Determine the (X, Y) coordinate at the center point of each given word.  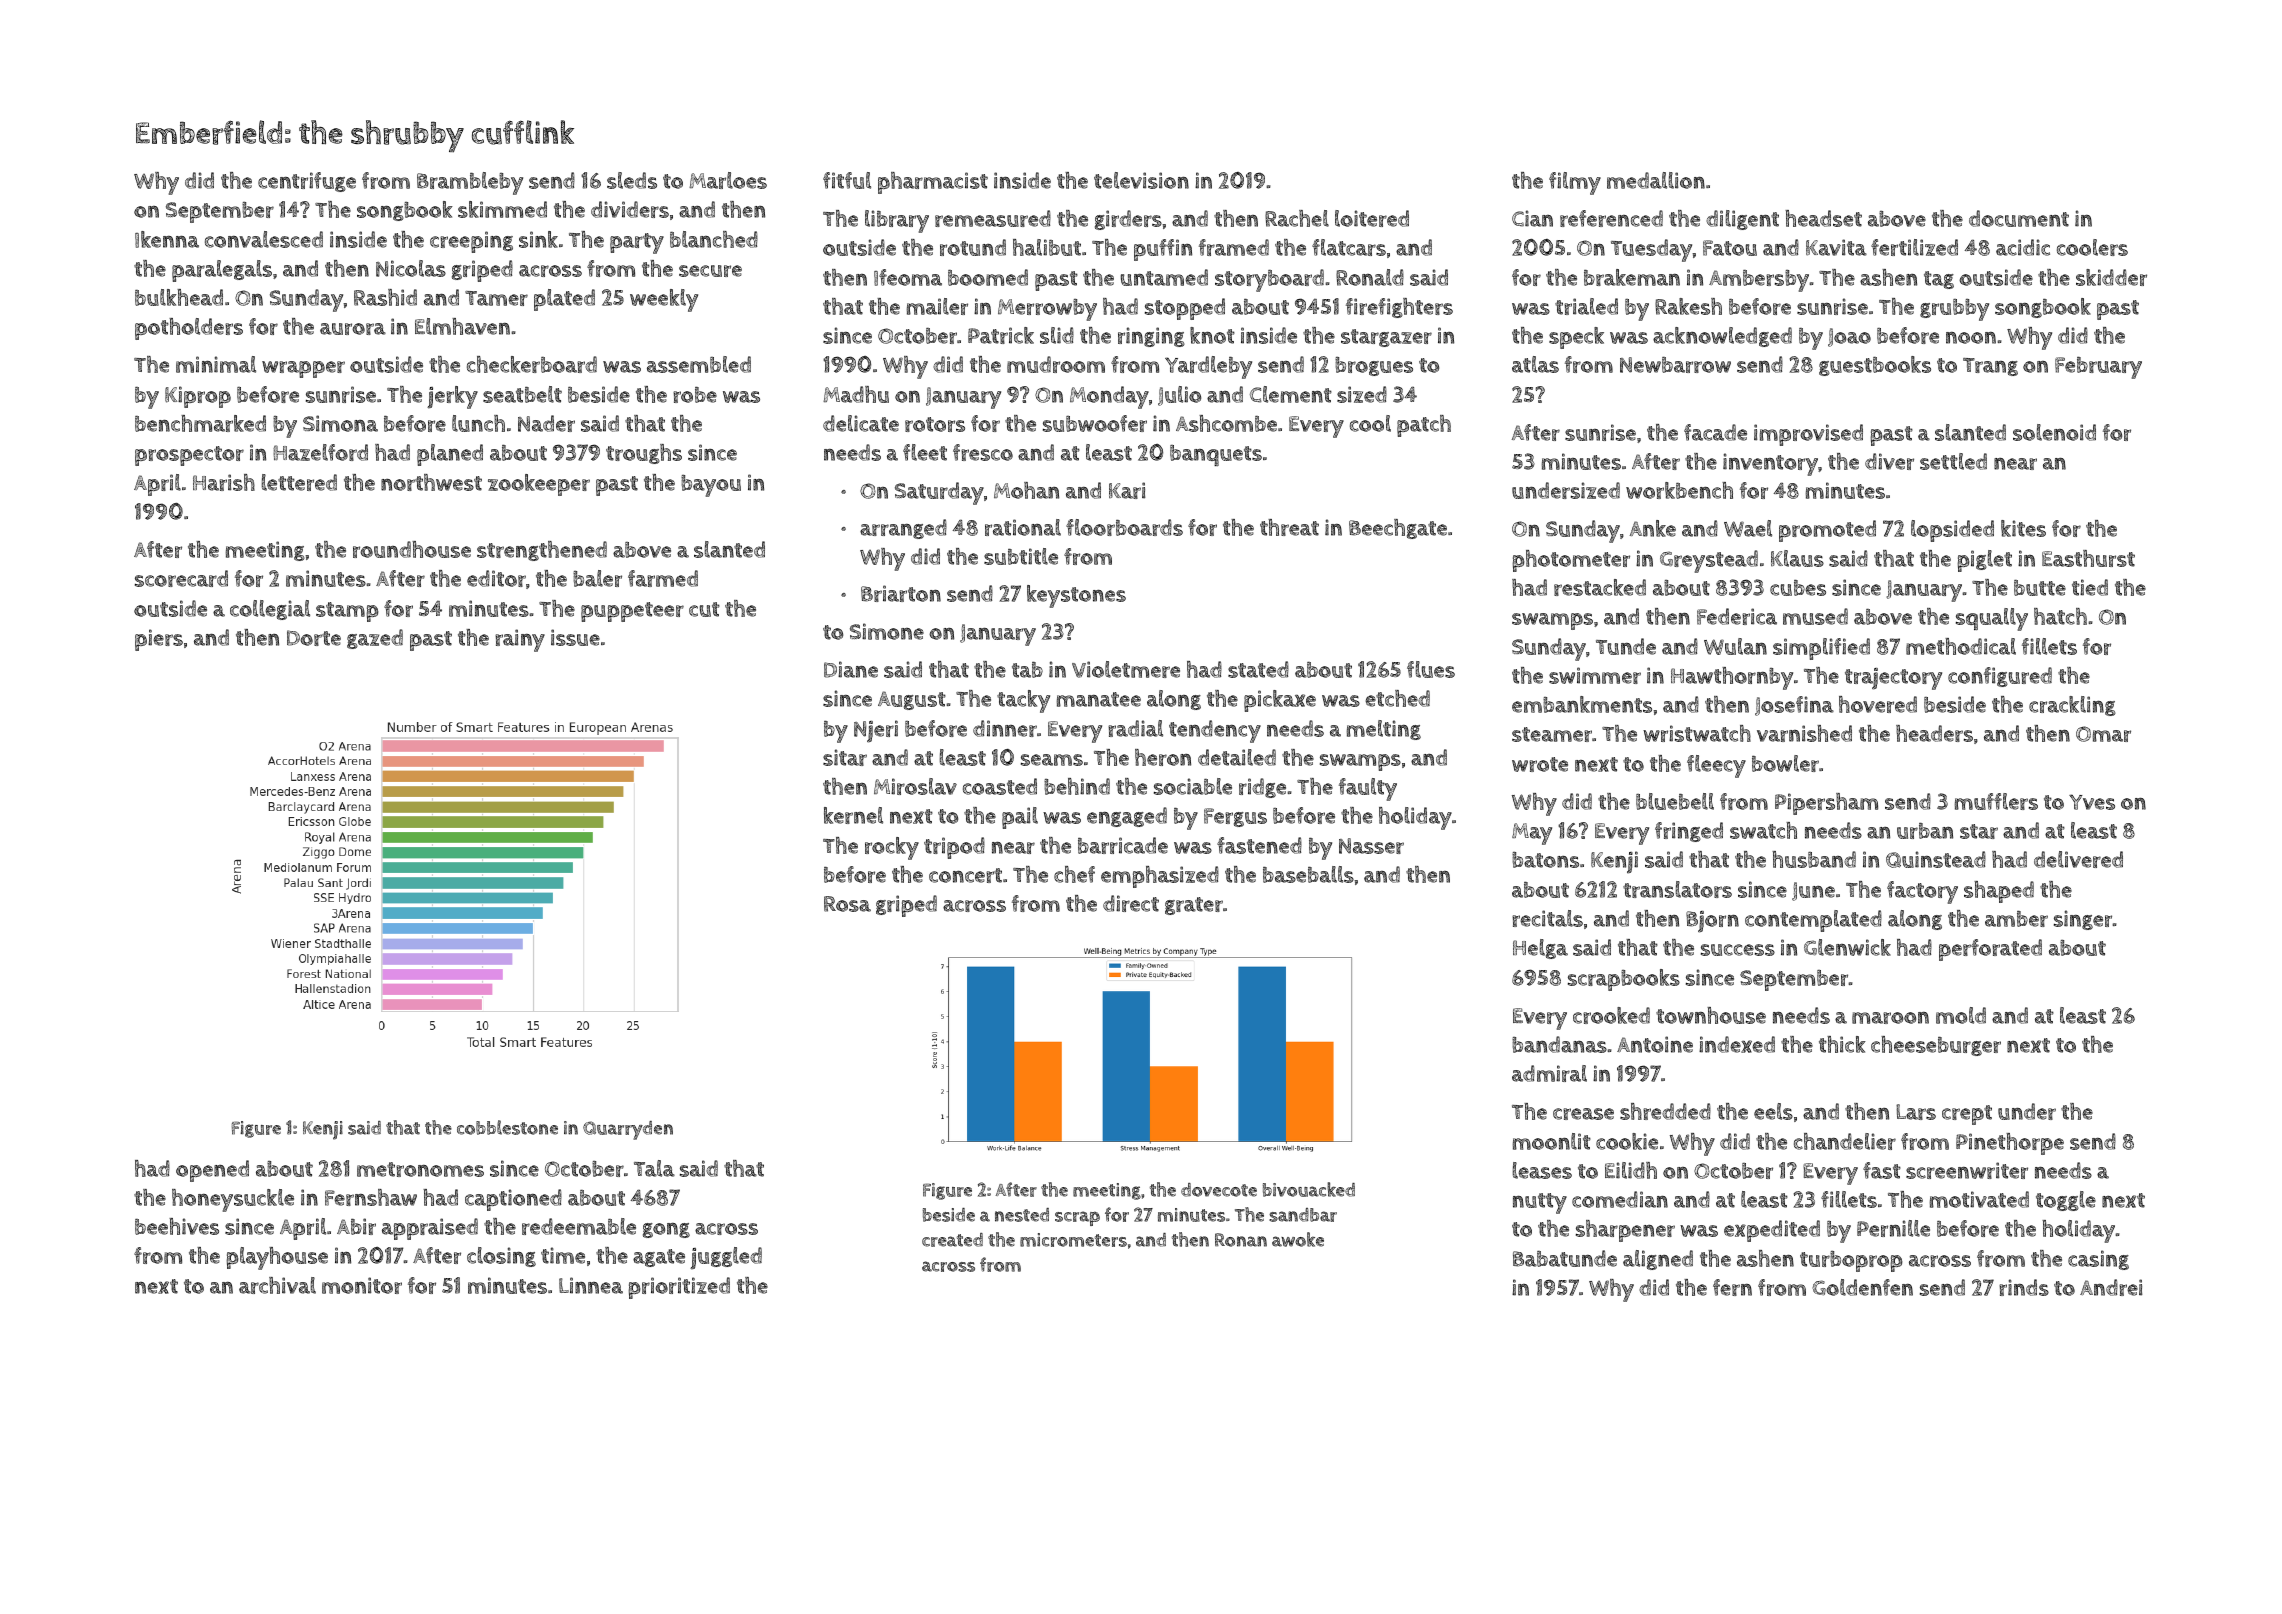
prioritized (679, 1288)
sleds (632, 180)
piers (159, 640)
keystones (1076, 596)
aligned (1658, 1260)
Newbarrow (1675, 365)
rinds (2024, 1287)
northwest (431, 482)
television (1141, 180)
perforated (1990, 950)
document (2019, 218)
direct (1131, 903)
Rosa (847, 904)
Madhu (856, 394)
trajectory (1893, 679)
